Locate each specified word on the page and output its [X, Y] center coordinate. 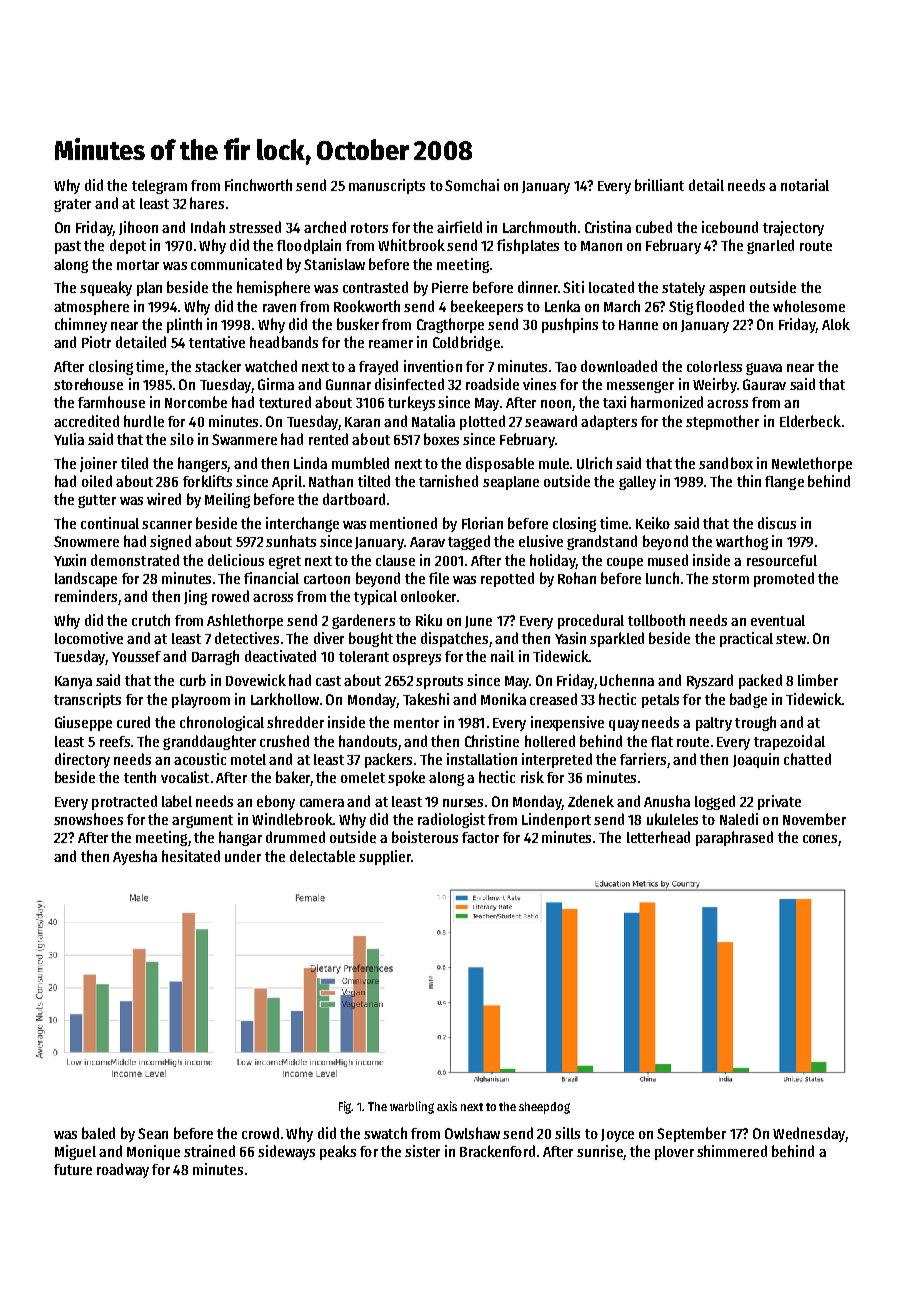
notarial [805, 185]
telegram [159, 187]
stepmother [722, 422]
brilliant [659, 185]
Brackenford [497, 1151]
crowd [260, 1133]
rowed [230, 596]
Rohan [577, 578]
